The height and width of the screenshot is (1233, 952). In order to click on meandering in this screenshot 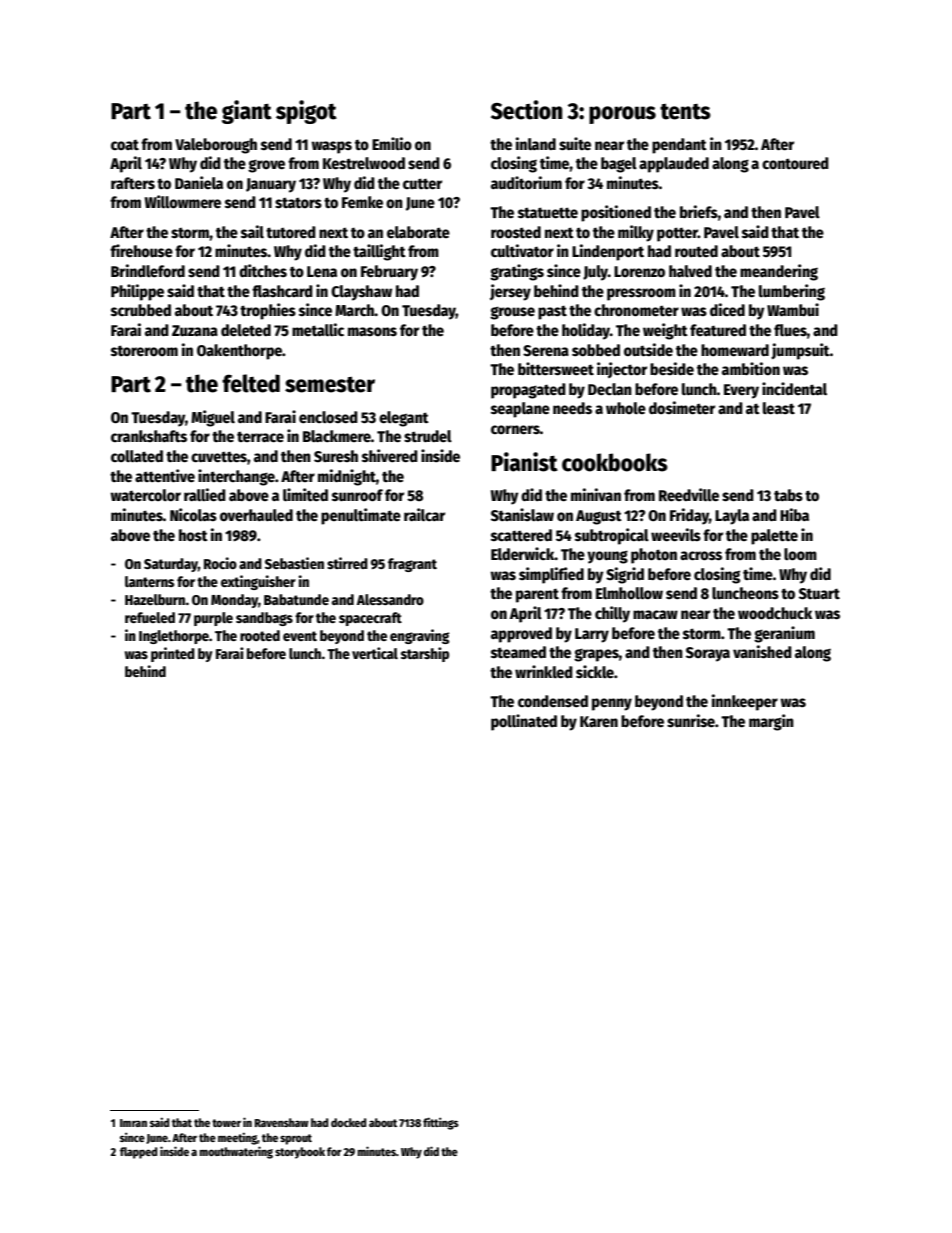, I will do `click(779, 272)`.
